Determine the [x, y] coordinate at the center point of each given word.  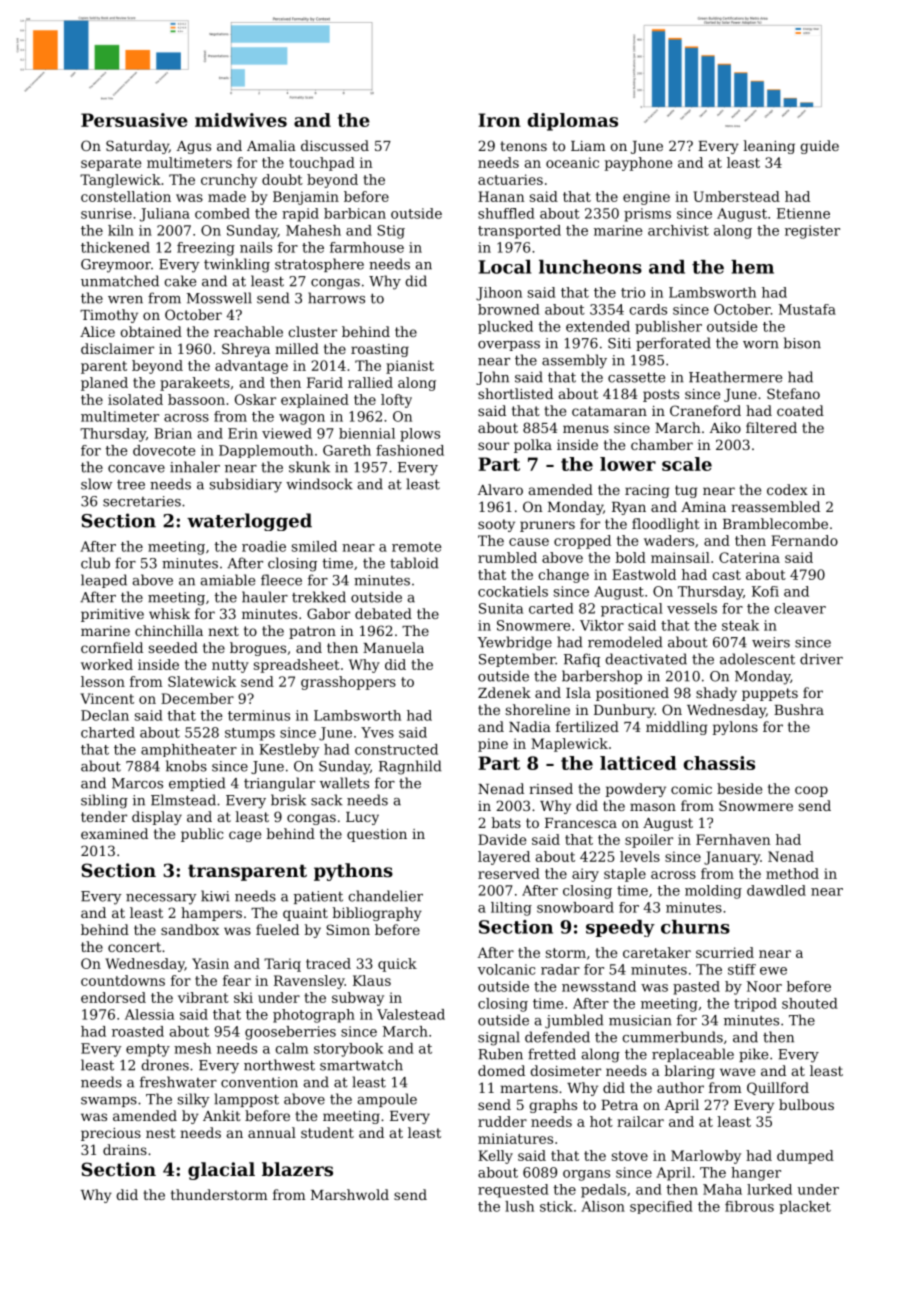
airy [585, 875]
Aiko [725, 427]
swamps [109, 1102]
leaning [769, 147]
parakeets [195, 384]
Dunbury [624, 711]
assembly [574, 361]
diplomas [573, 122]
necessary [161, 899]
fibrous [749, 1206]
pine [493, 745]
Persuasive [134, 120]
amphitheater [189, 750]
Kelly [495, 1157]
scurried [725, 952]
